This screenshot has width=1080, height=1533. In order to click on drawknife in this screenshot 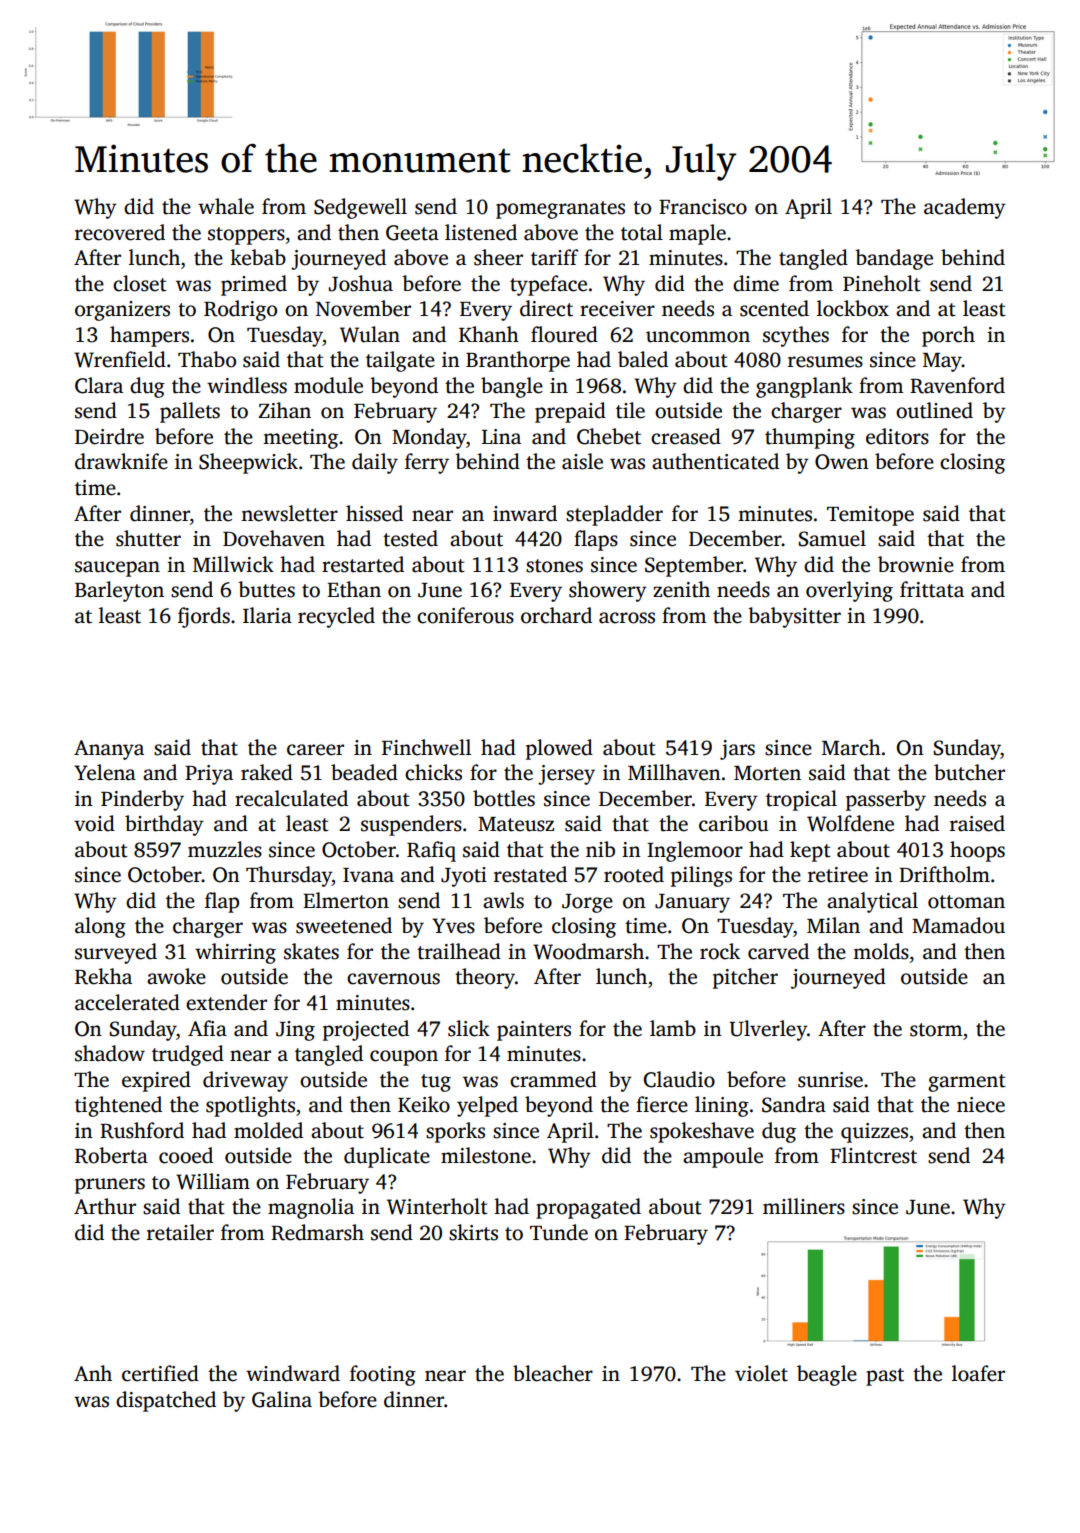, I will do `click(121, 461)`.
